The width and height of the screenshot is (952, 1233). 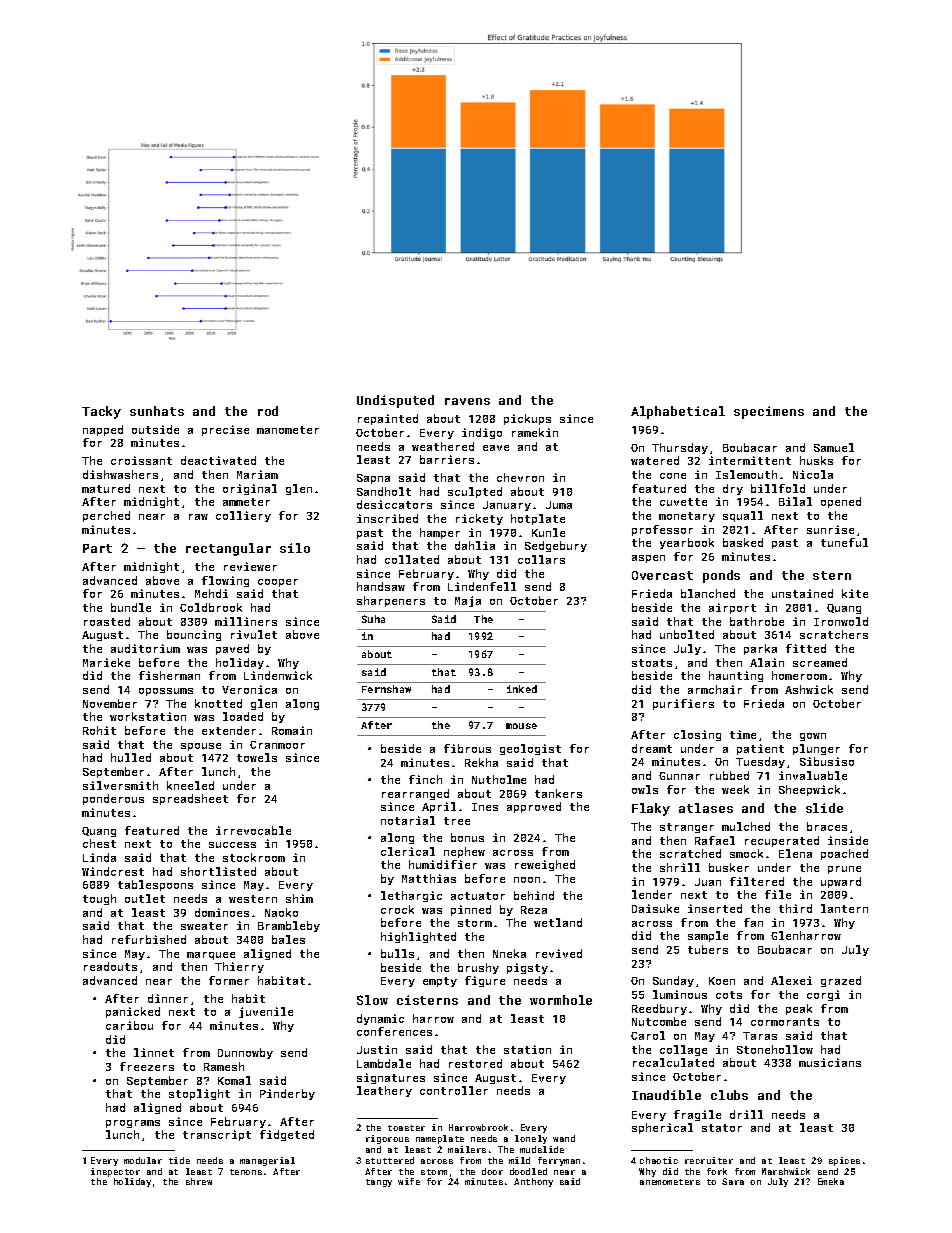 What do you see at coordinates (729, 775) in the screenshot?
I see `rubbed` at bounding box center [729, 775].
